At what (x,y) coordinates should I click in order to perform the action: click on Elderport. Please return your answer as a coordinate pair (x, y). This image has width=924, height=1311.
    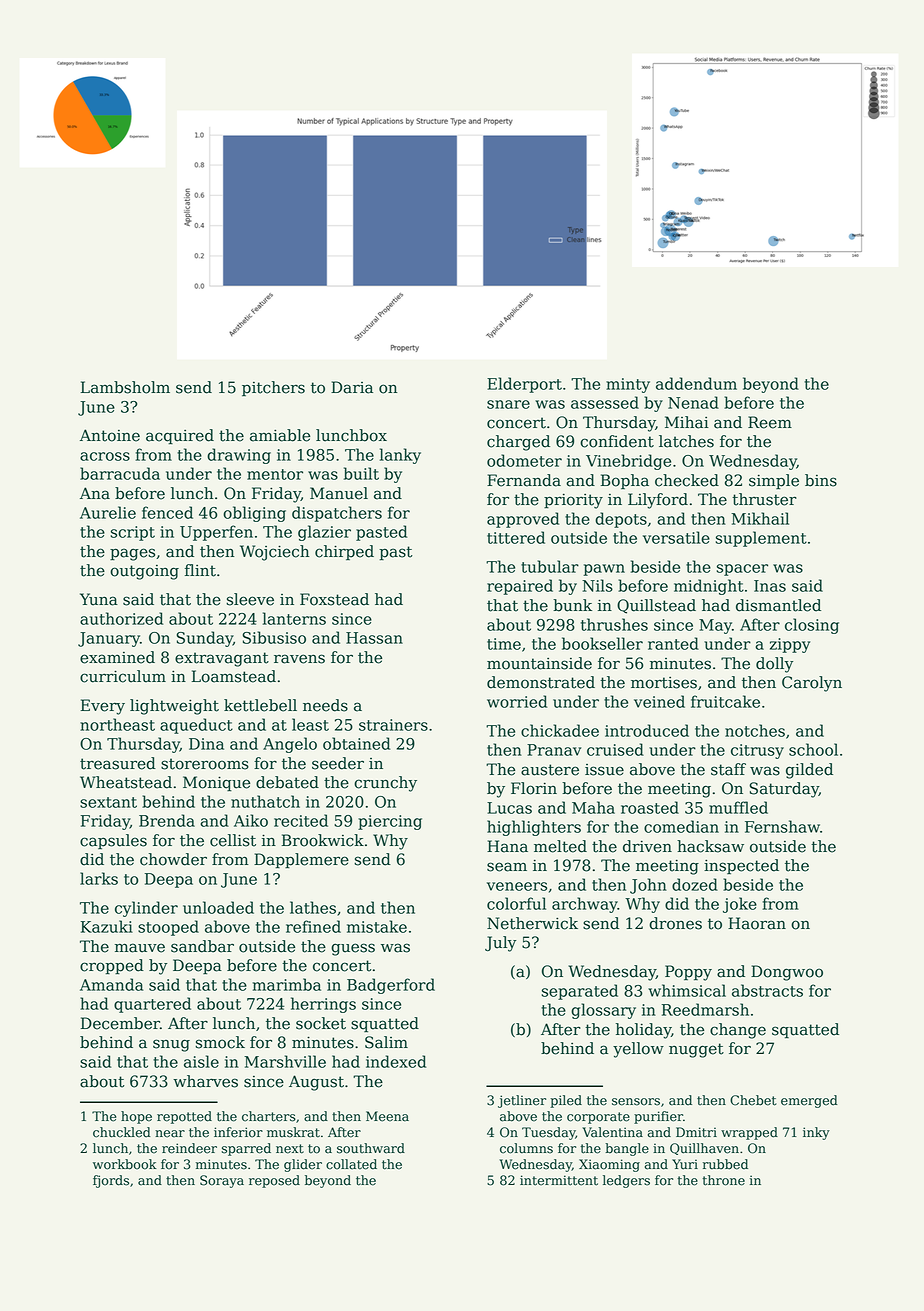
    Looking at the image, I should click on (524, 385).
